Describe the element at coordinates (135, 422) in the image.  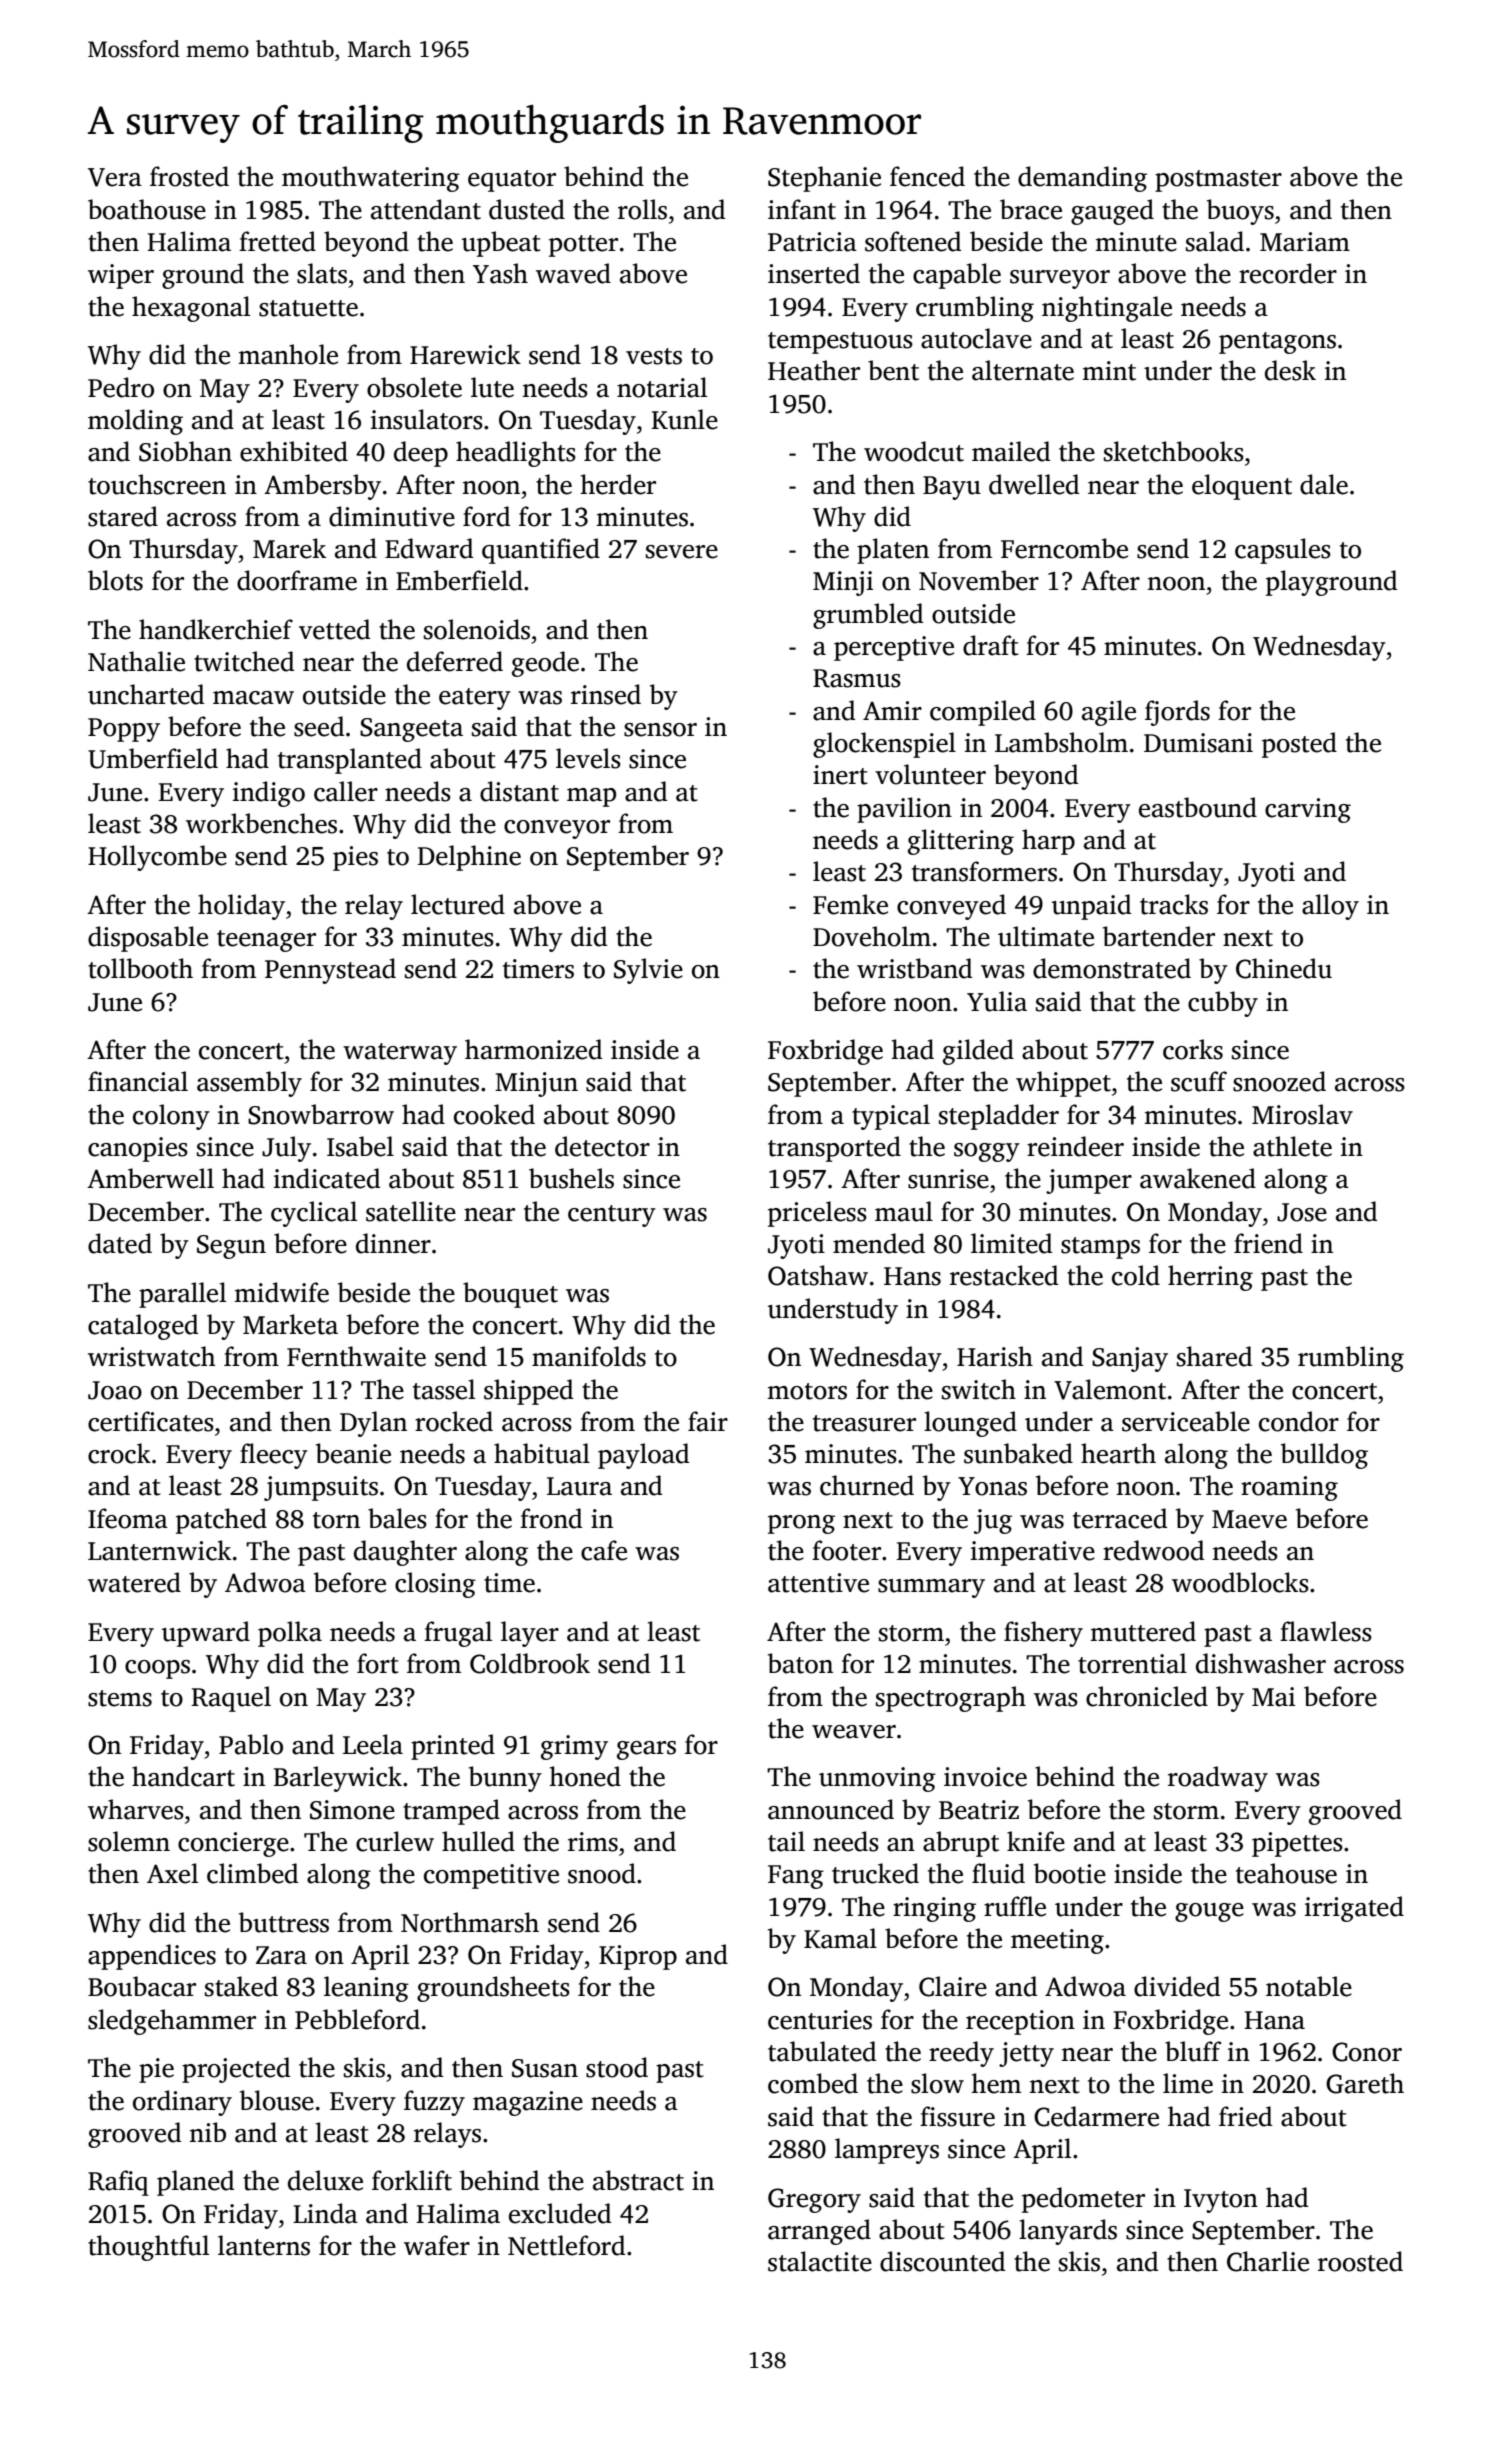
I see `molding` at that location.
